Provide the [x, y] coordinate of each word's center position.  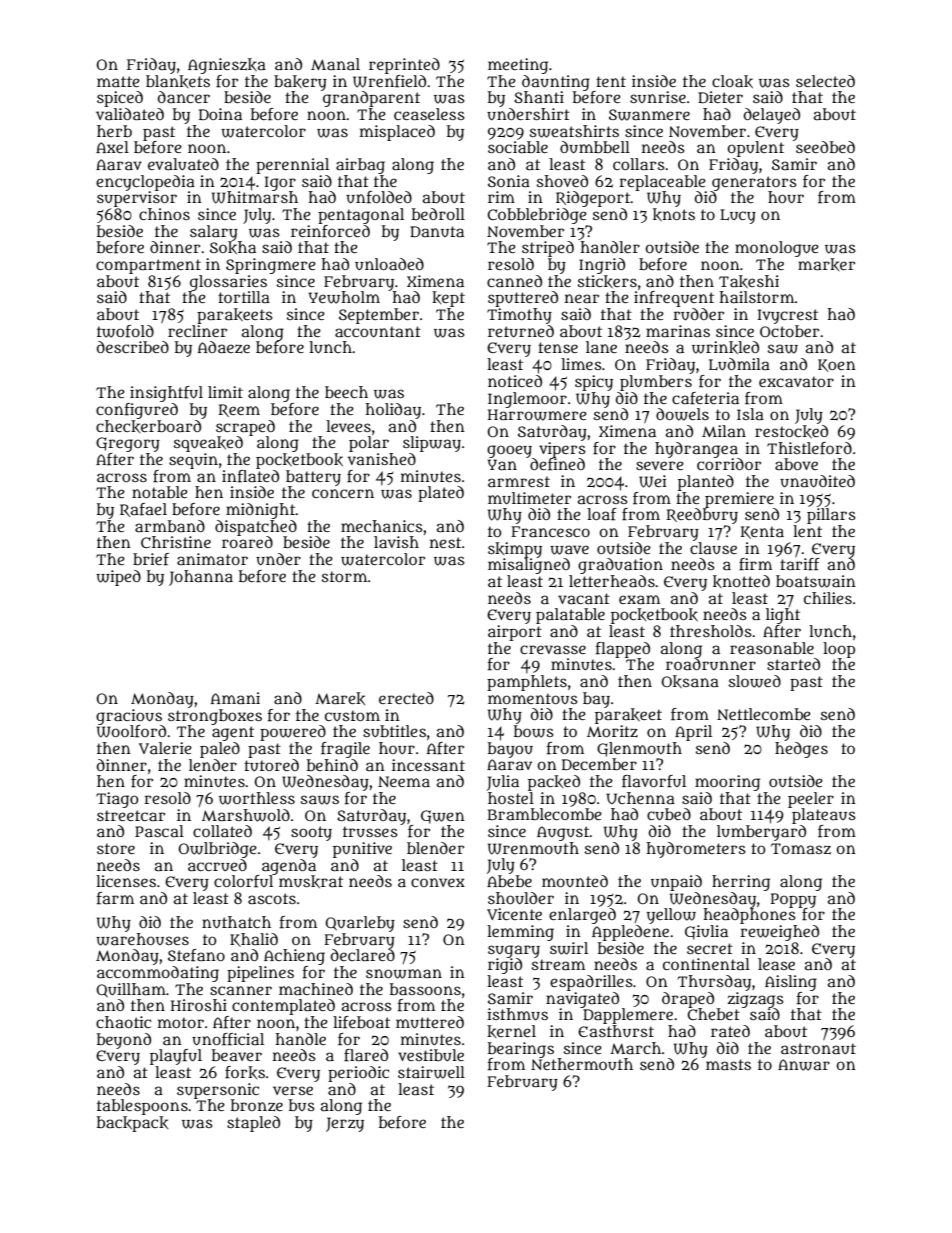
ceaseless [429, 114]
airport [515, 633]
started [793, 664]
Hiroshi [199, 1005]
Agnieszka [227, 66]
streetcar [131, 815]
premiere [739, 500]
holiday [393, 411]
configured [137, 411]
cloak [732, 81]
